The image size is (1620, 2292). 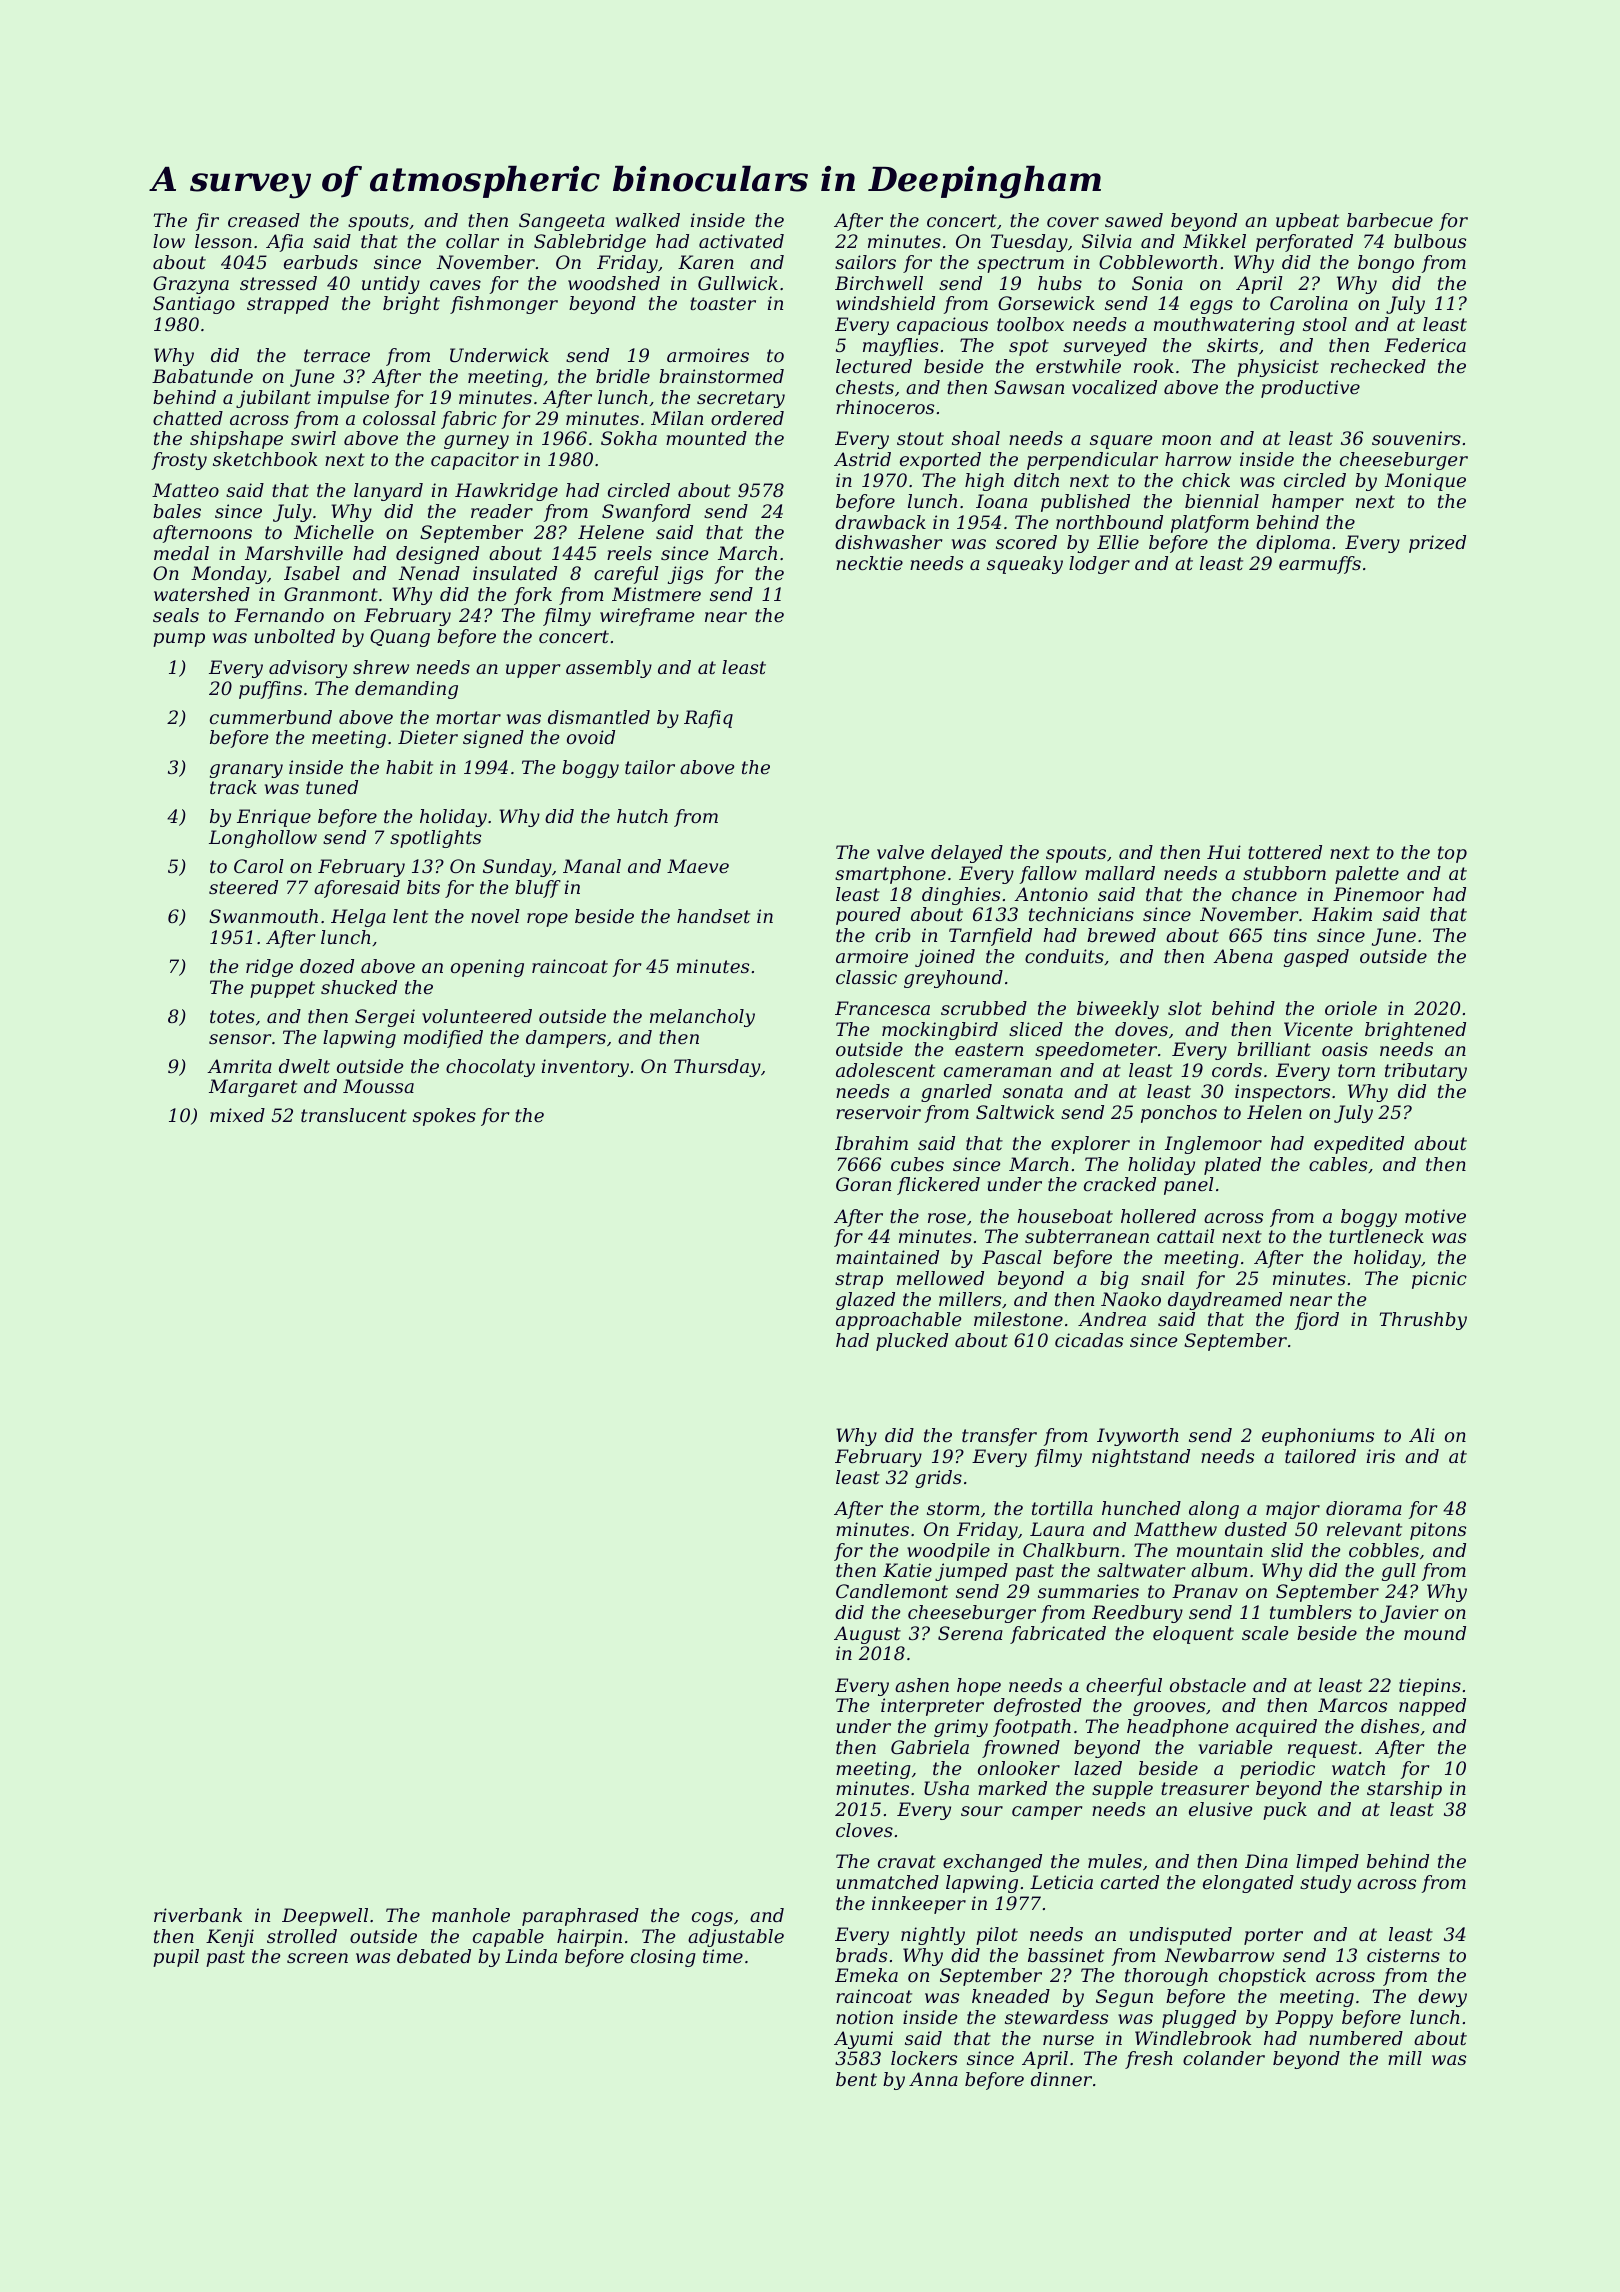 I want to click on Pinemoor, so click(x=1378, y=894).
